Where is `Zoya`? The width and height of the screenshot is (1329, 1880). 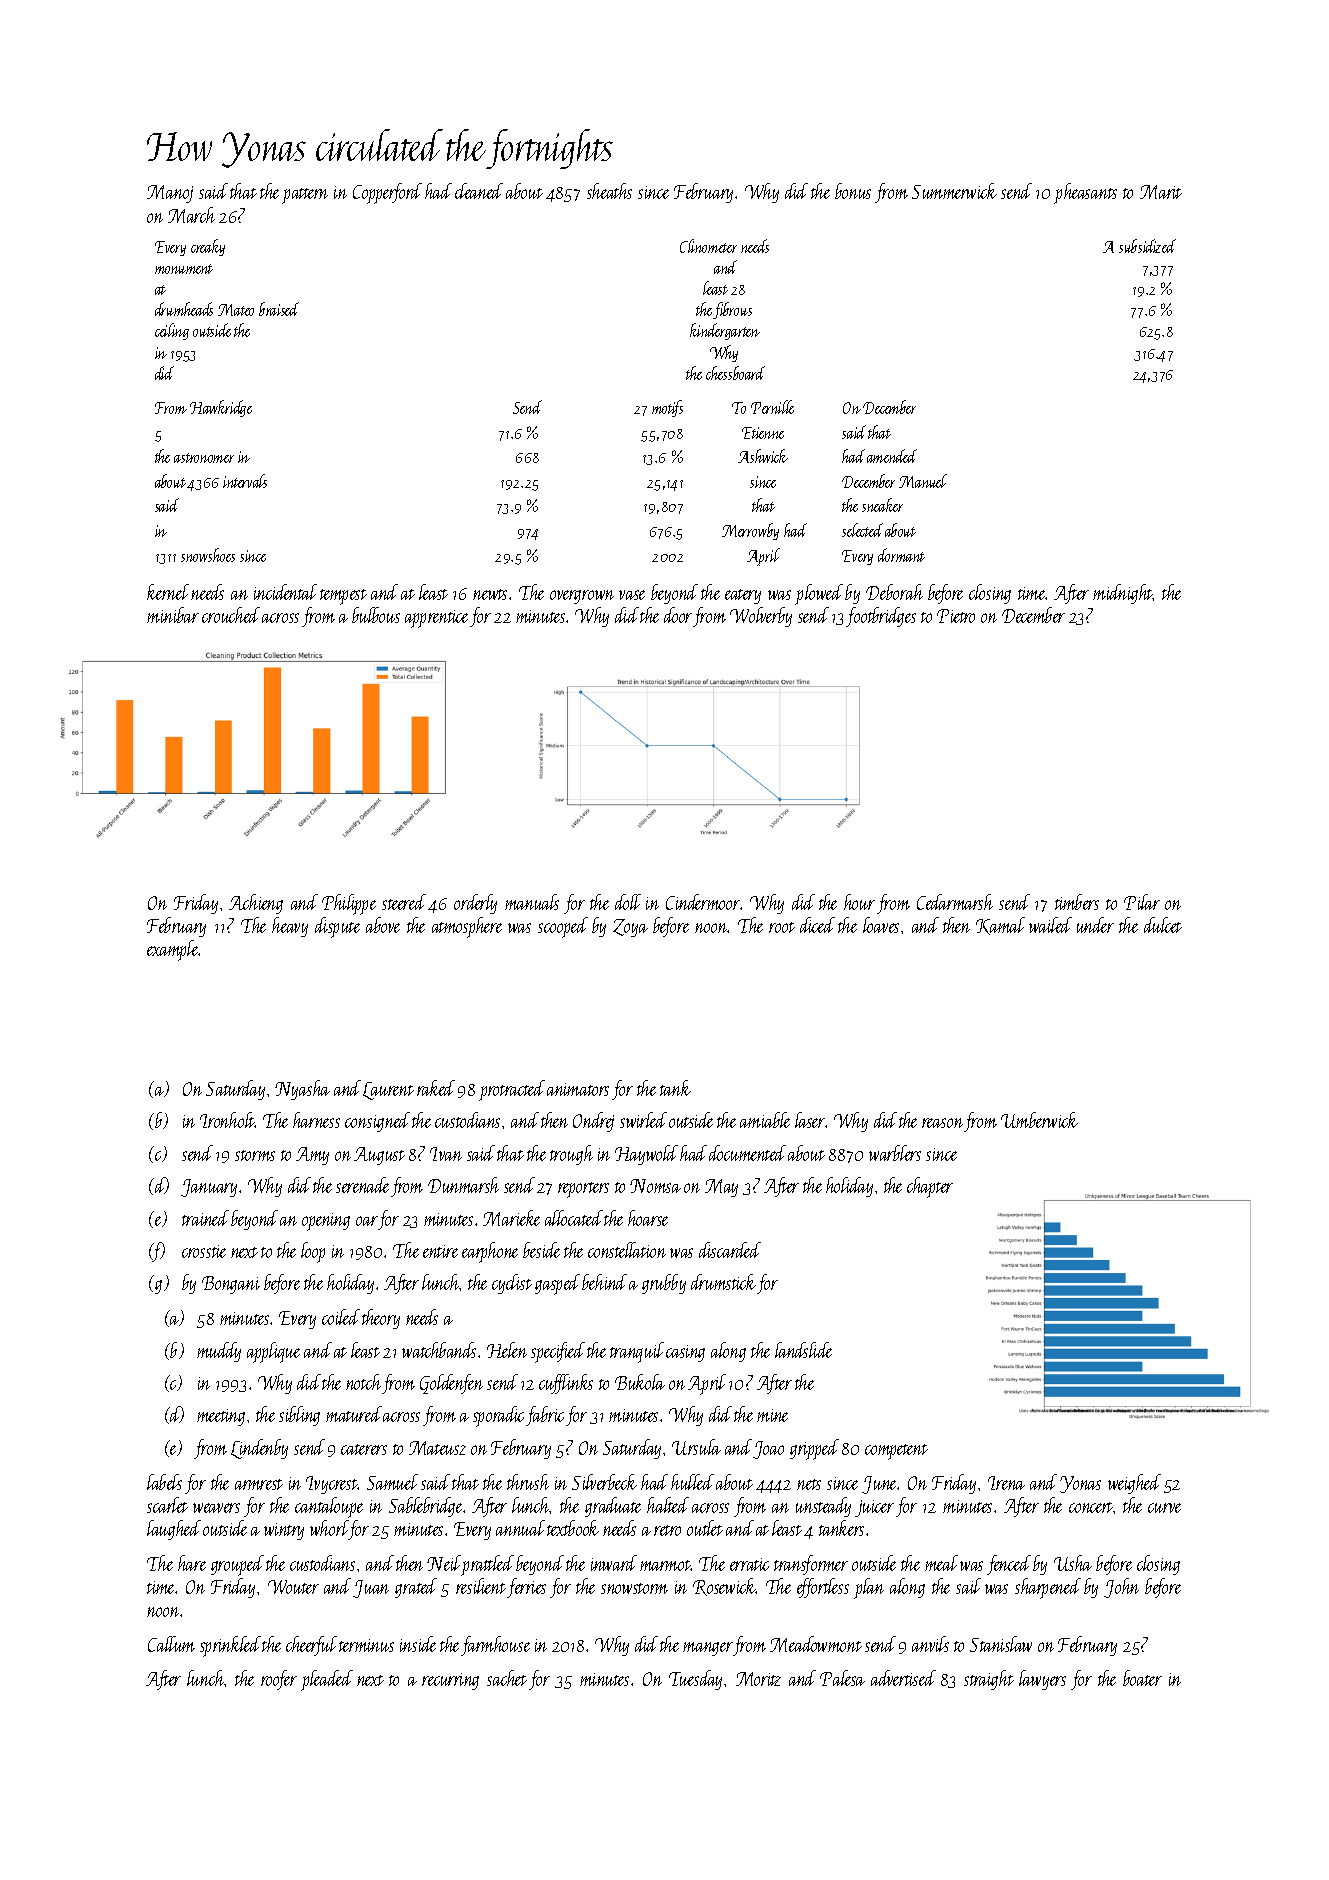
Zoya is located at coordinates (630, 928).
